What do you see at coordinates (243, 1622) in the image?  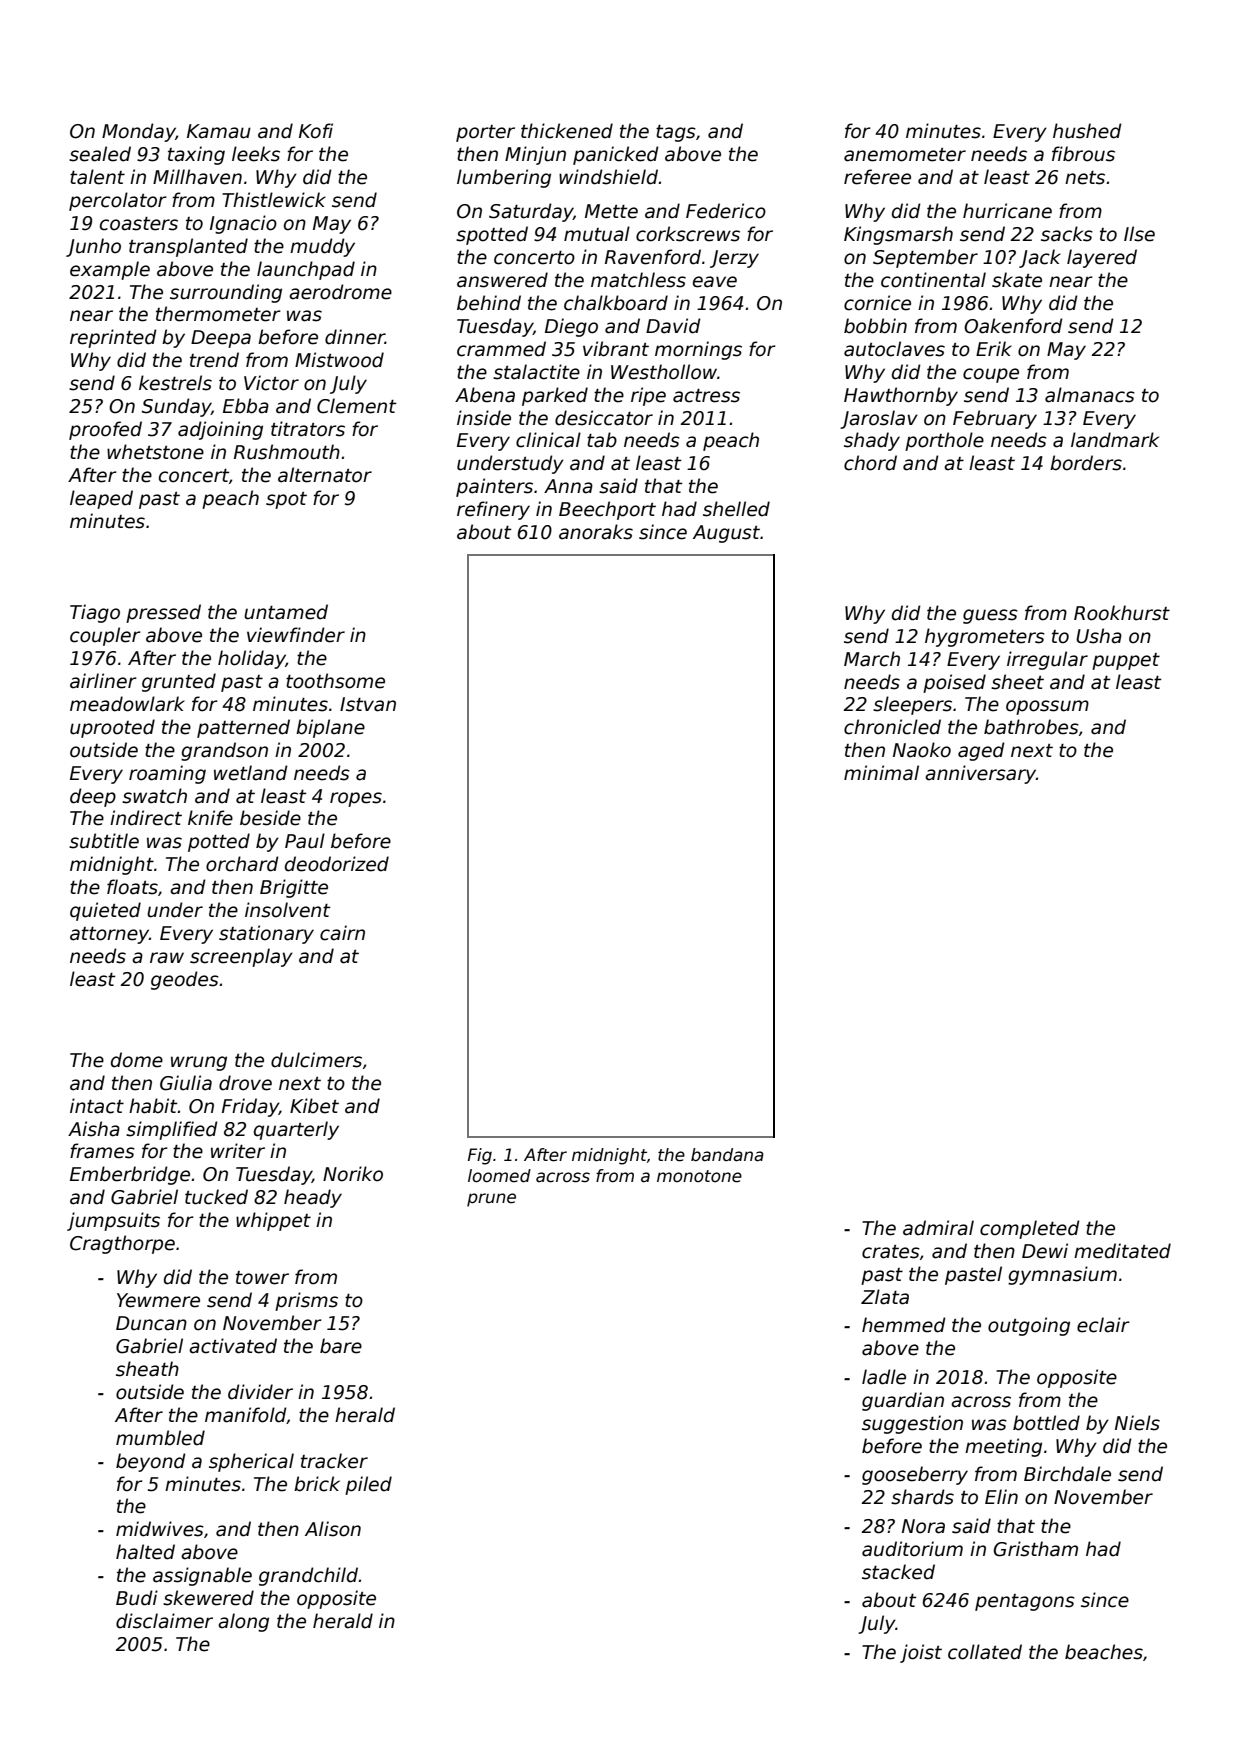 I see `along` at bounding box center [243, 1622].
